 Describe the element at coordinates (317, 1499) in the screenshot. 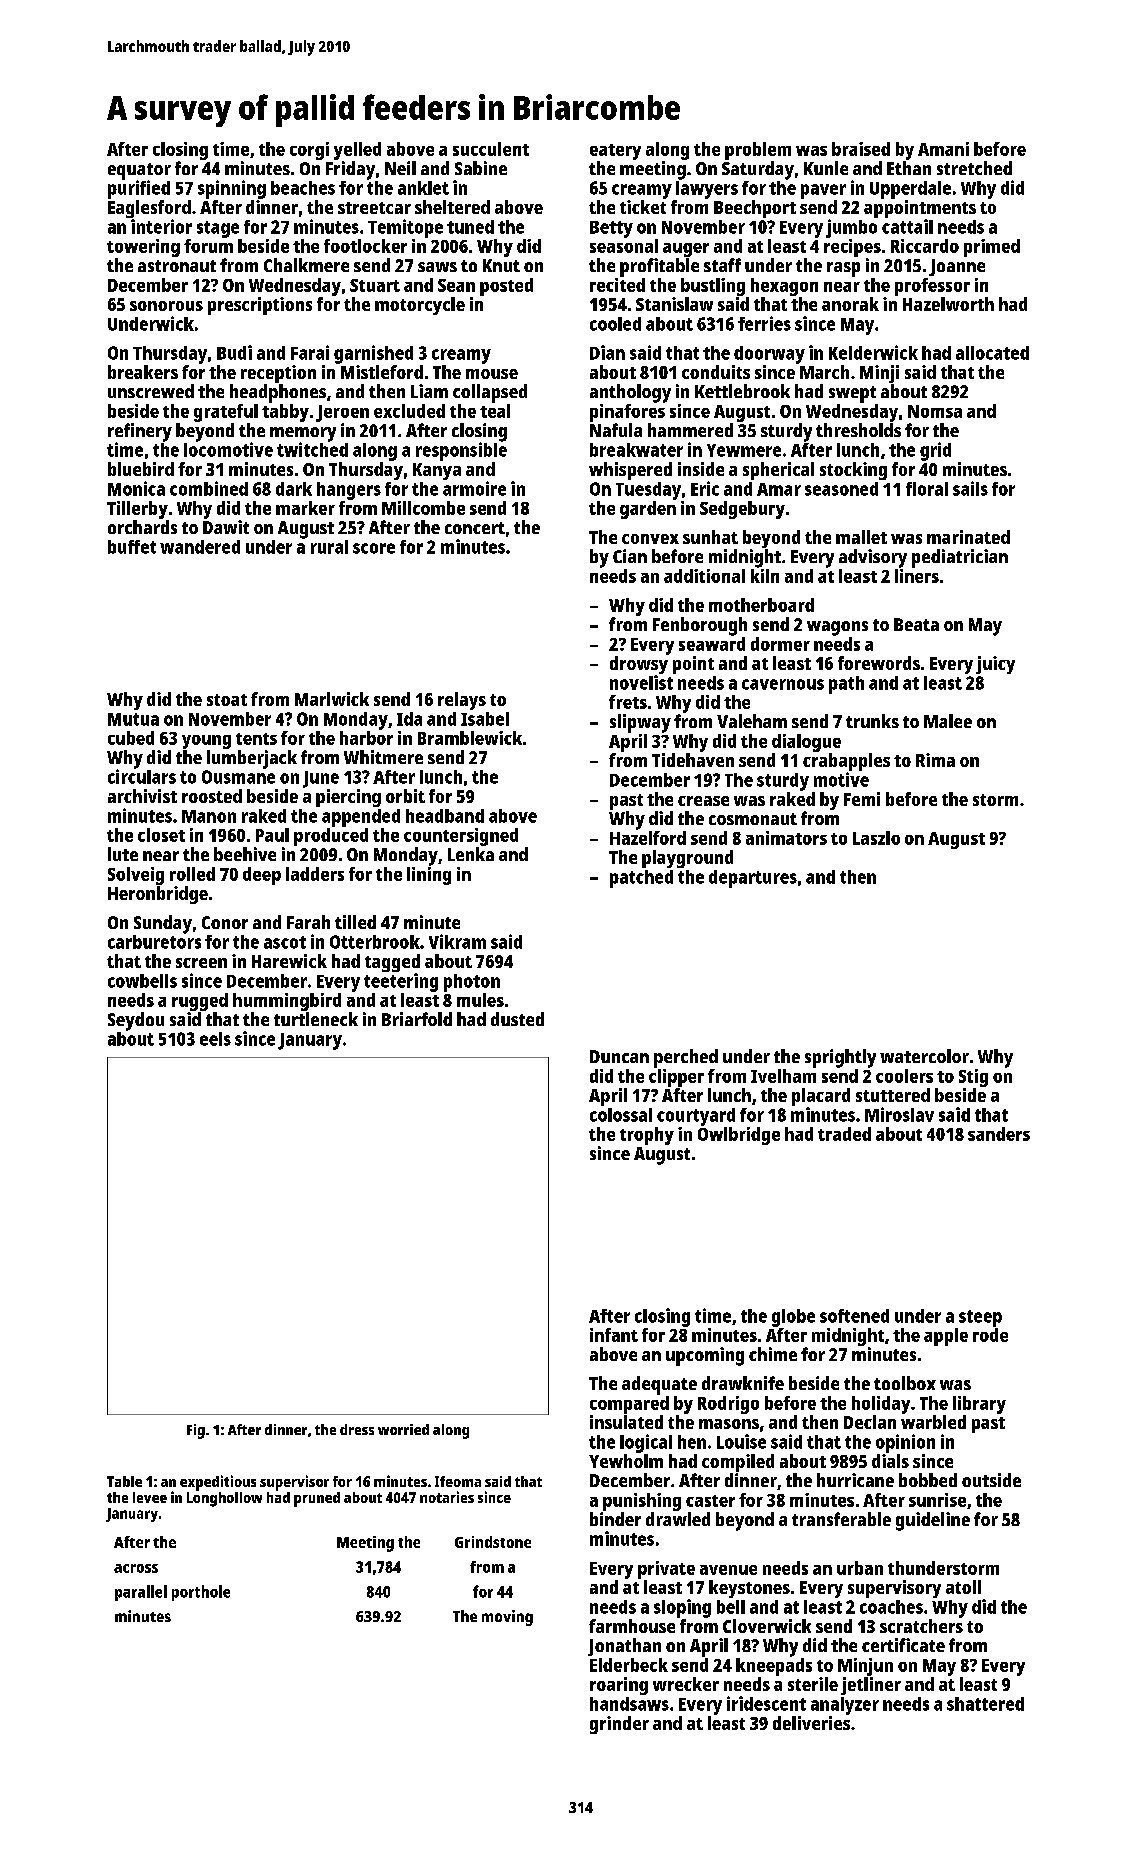

I see `pruned` at that location.
